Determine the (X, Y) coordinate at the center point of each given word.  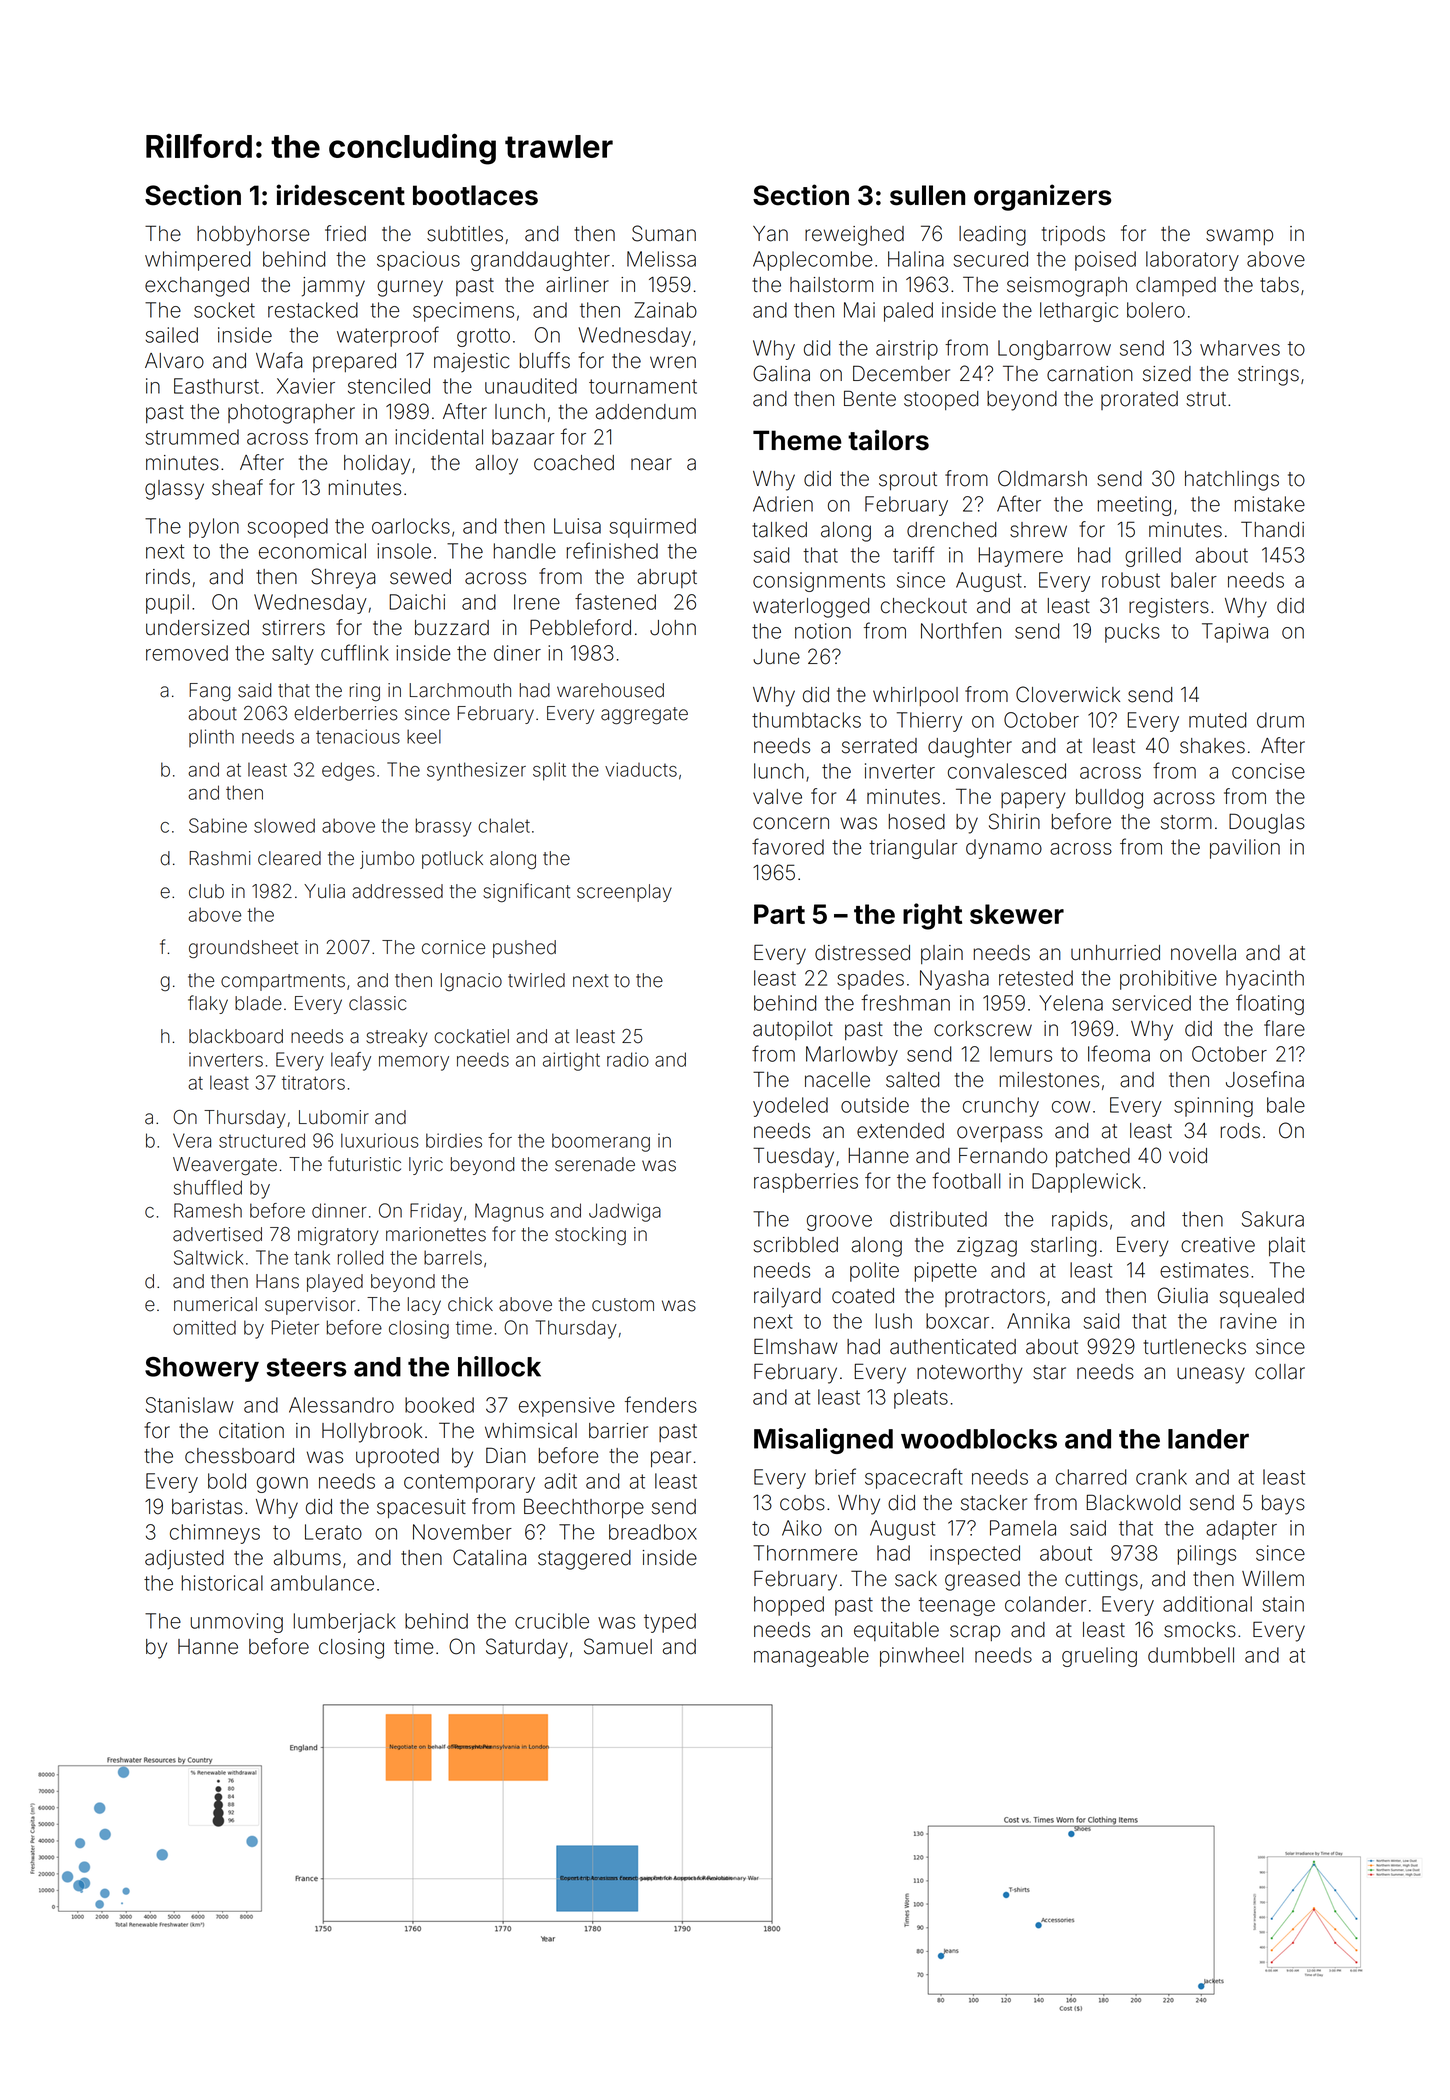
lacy (424, 1306)
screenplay (624, 893)
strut (1206, 399)
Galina (781, 373)
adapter (1241, 1530)
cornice (453, 947)
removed (187, 653)
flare (1284, 1028)
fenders (661, 1404)
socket (224, 310)
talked (779, 530)
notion (823, 631)
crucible (552, 1621)
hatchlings (1232, 481)
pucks (1132, 633)
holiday (377, 465)
